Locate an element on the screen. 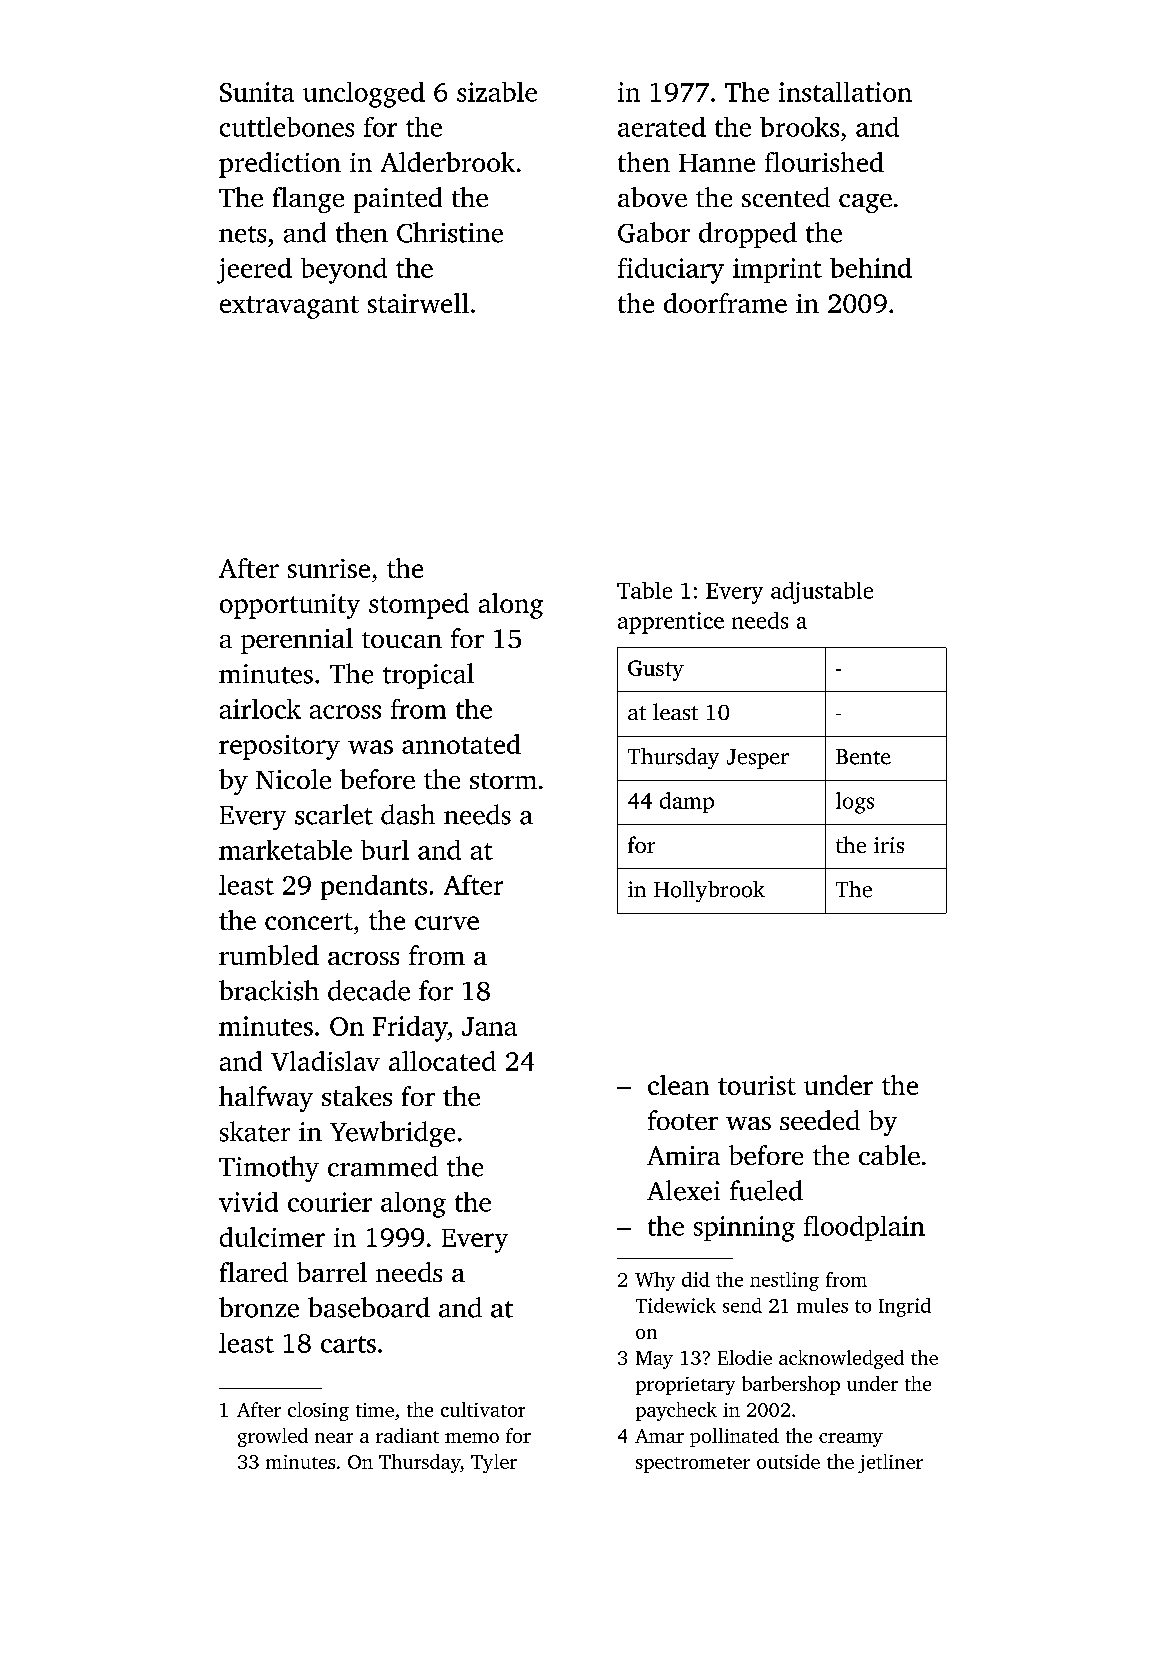 The width and height of the screenshot is (1165, 1654). apprentice is located at coordinates (671, 623).
